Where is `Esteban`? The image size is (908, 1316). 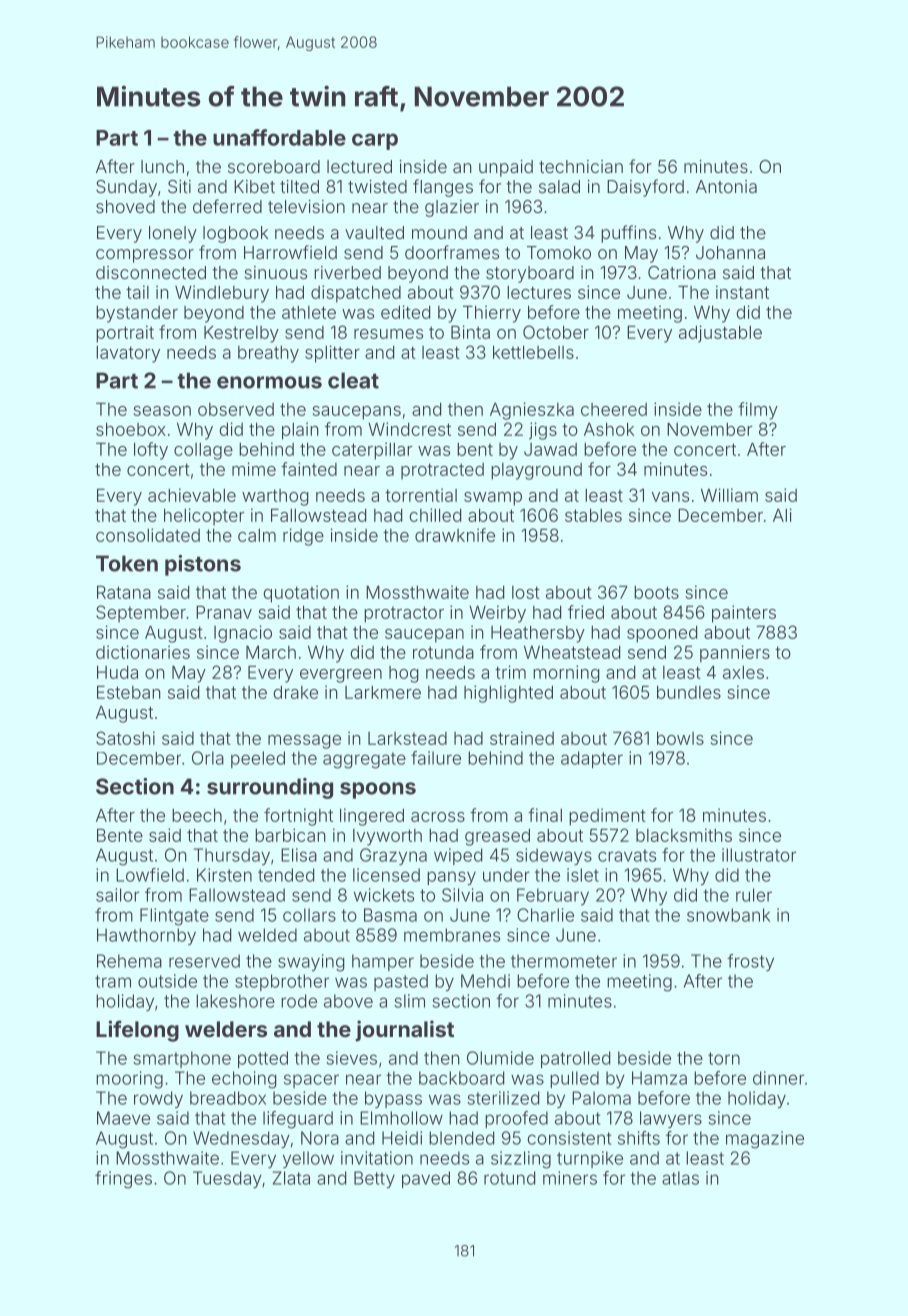
Esteban is located at coordinates (129, 692).
